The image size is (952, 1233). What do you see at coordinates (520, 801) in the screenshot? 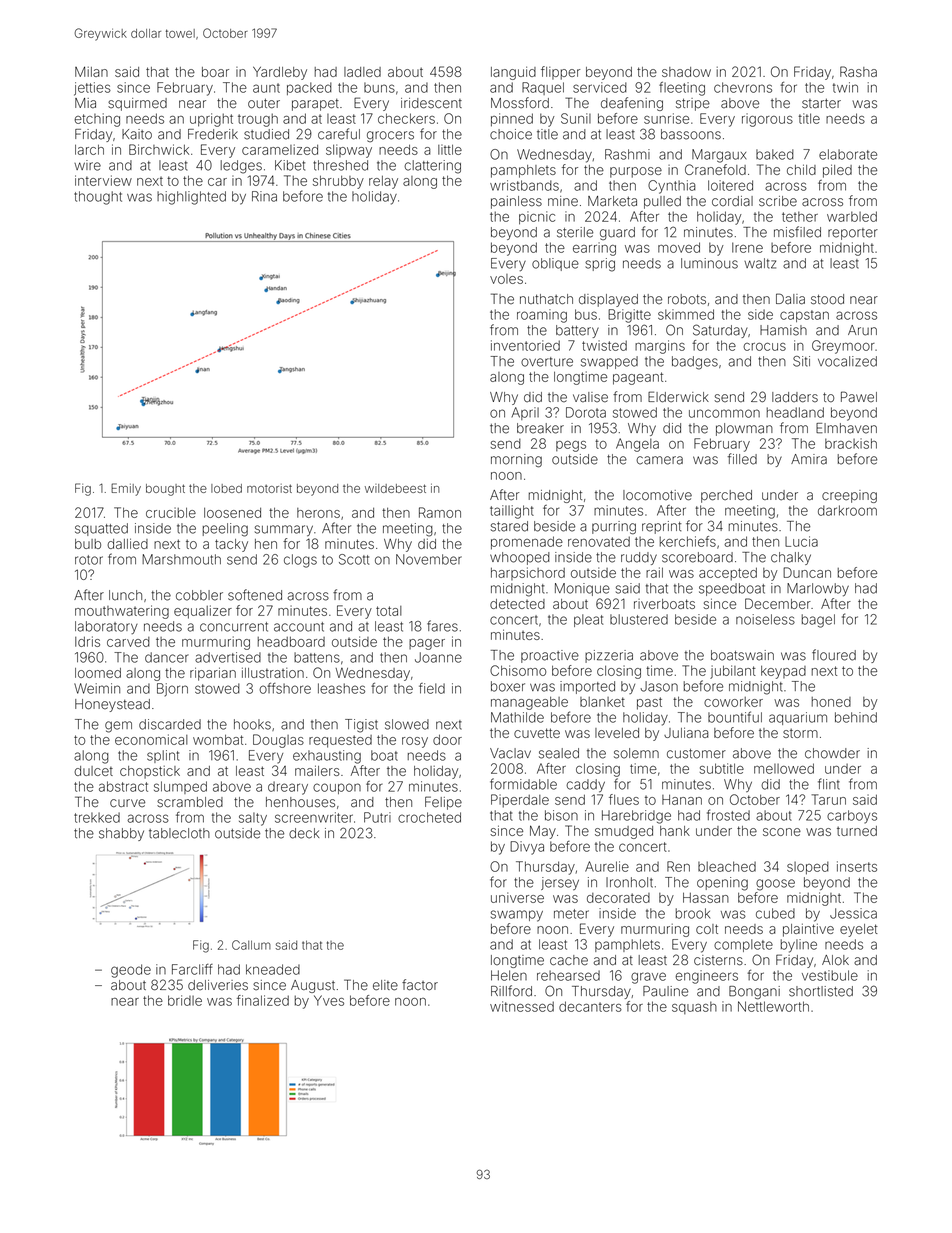
I see `Piperdale` at bounding box center [520, 801].
